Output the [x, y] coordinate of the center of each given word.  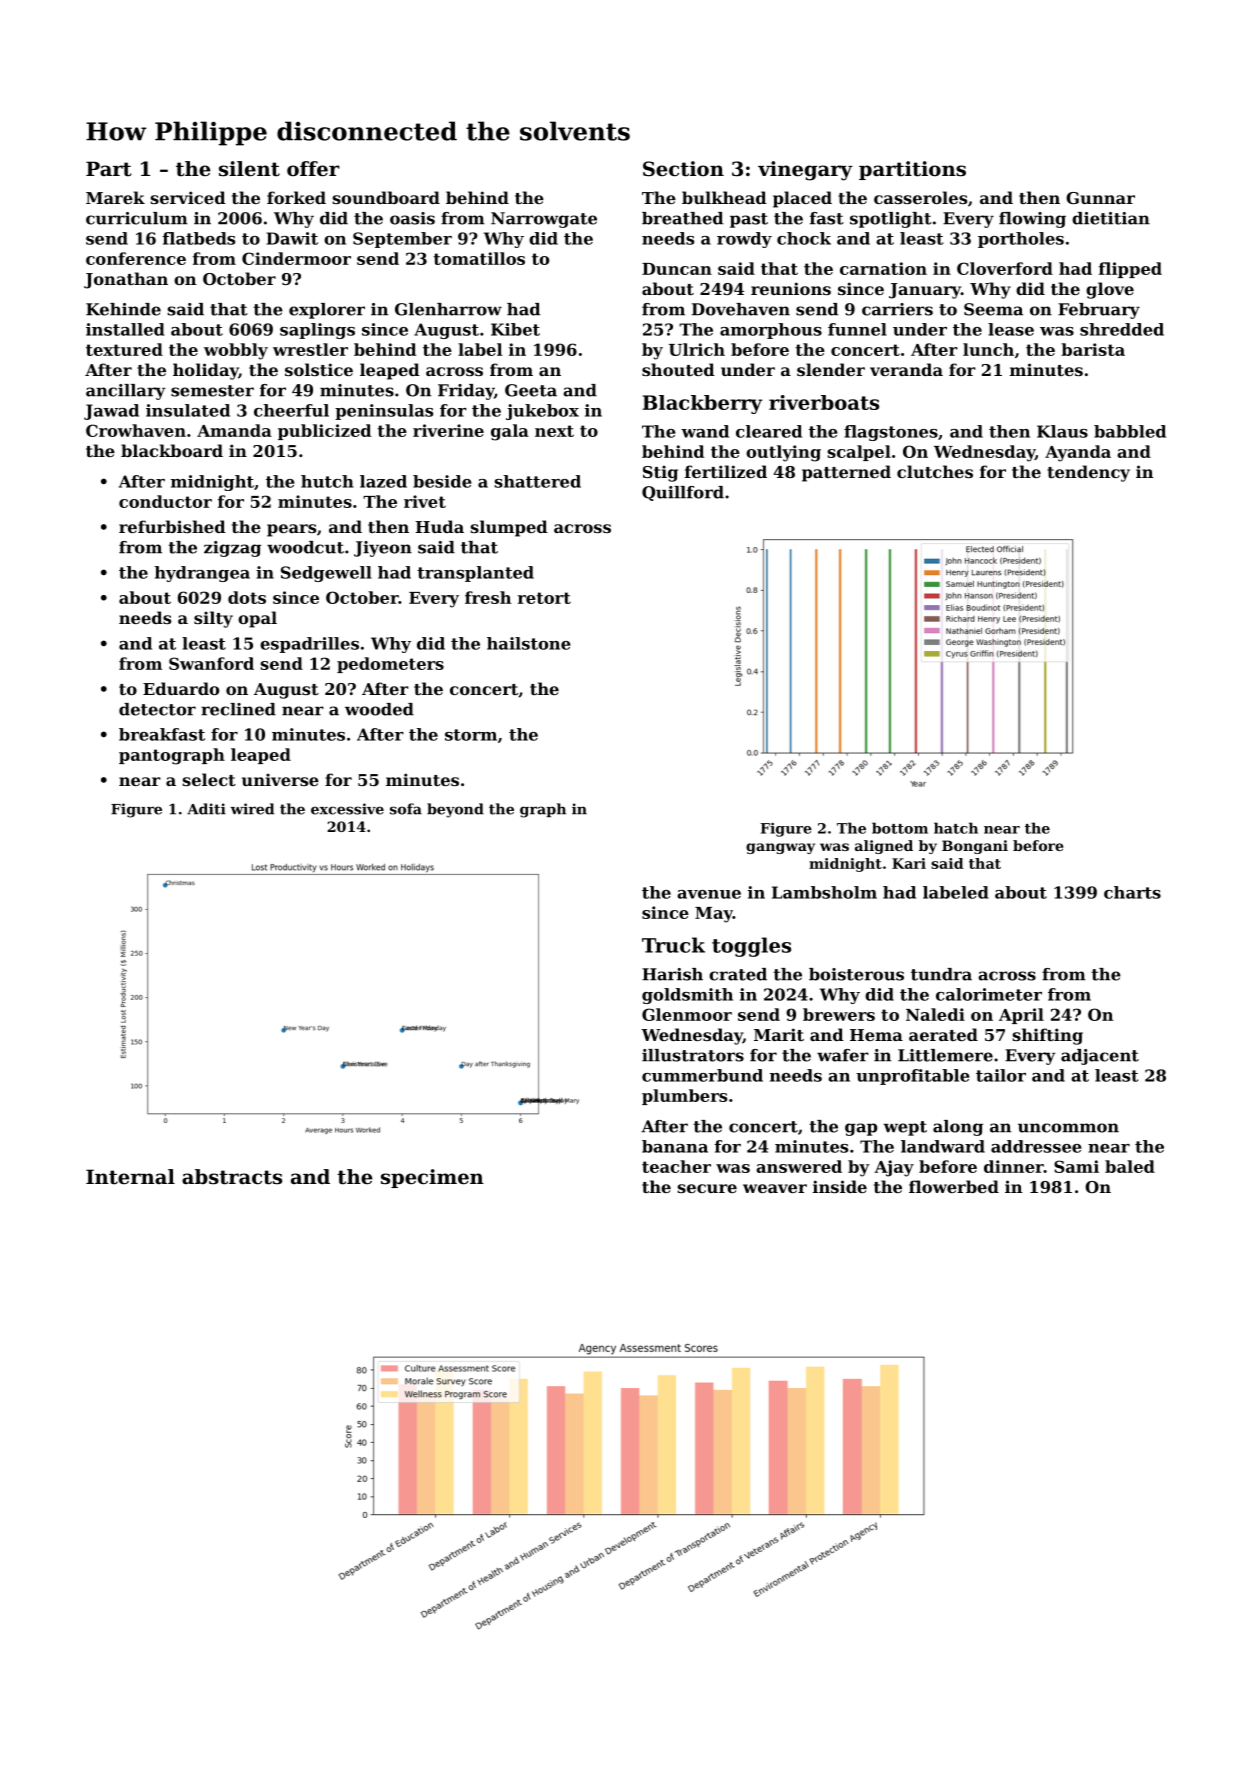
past [749, 220]
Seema [993, 309]
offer [313, 169]
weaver [775, 1188]
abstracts [232, 1177]
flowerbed [954, 1186]
